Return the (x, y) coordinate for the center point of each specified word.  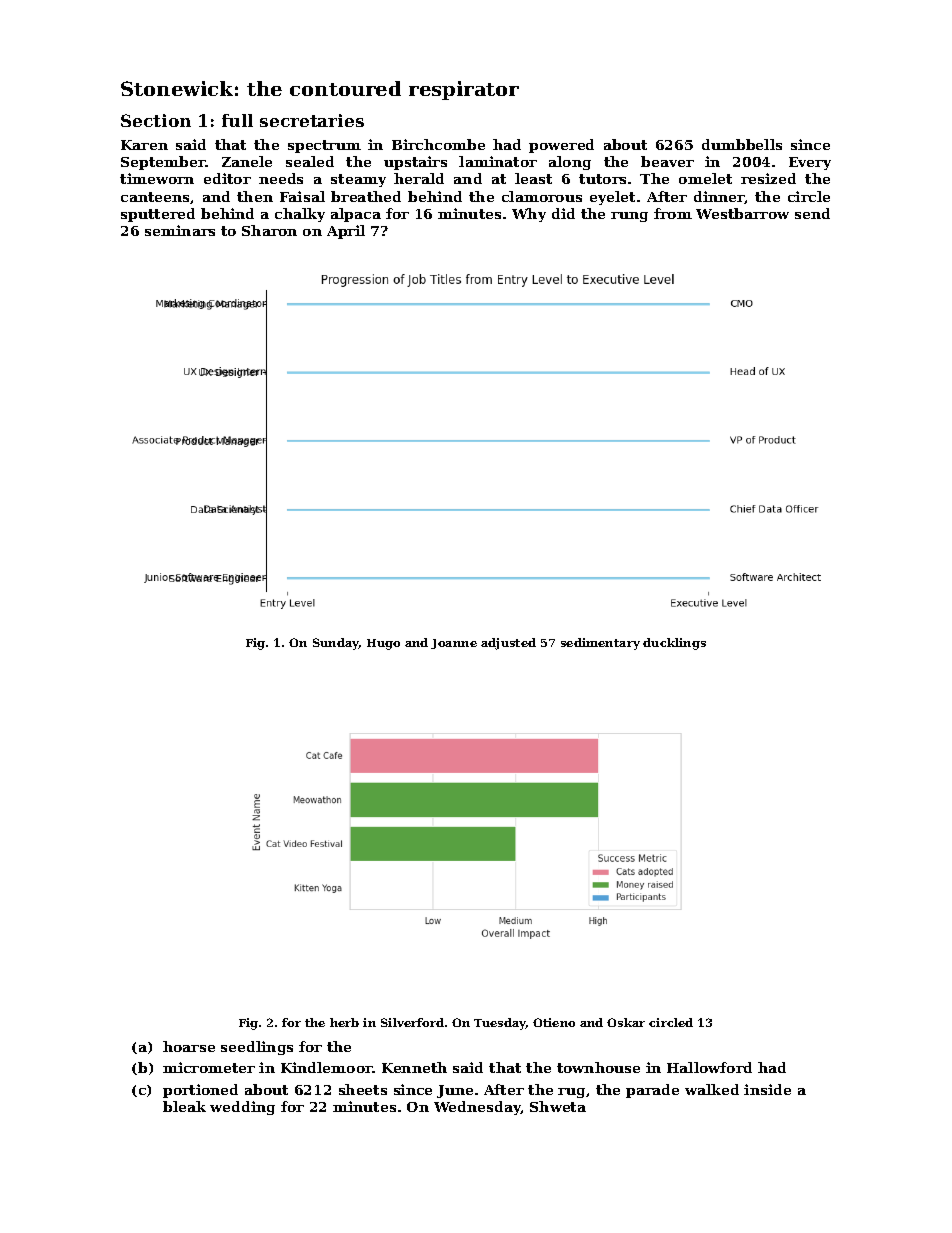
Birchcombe (438, 144)
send (812, 213)
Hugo (383, 644)
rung (629, 217)
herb (344, 1022)
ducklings (674, 644)
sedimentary (600, 644)
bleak (184, 1106)
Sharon (269, 230)
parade (652, 1091)
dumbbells (742, 144)
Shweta (558, 1106)
